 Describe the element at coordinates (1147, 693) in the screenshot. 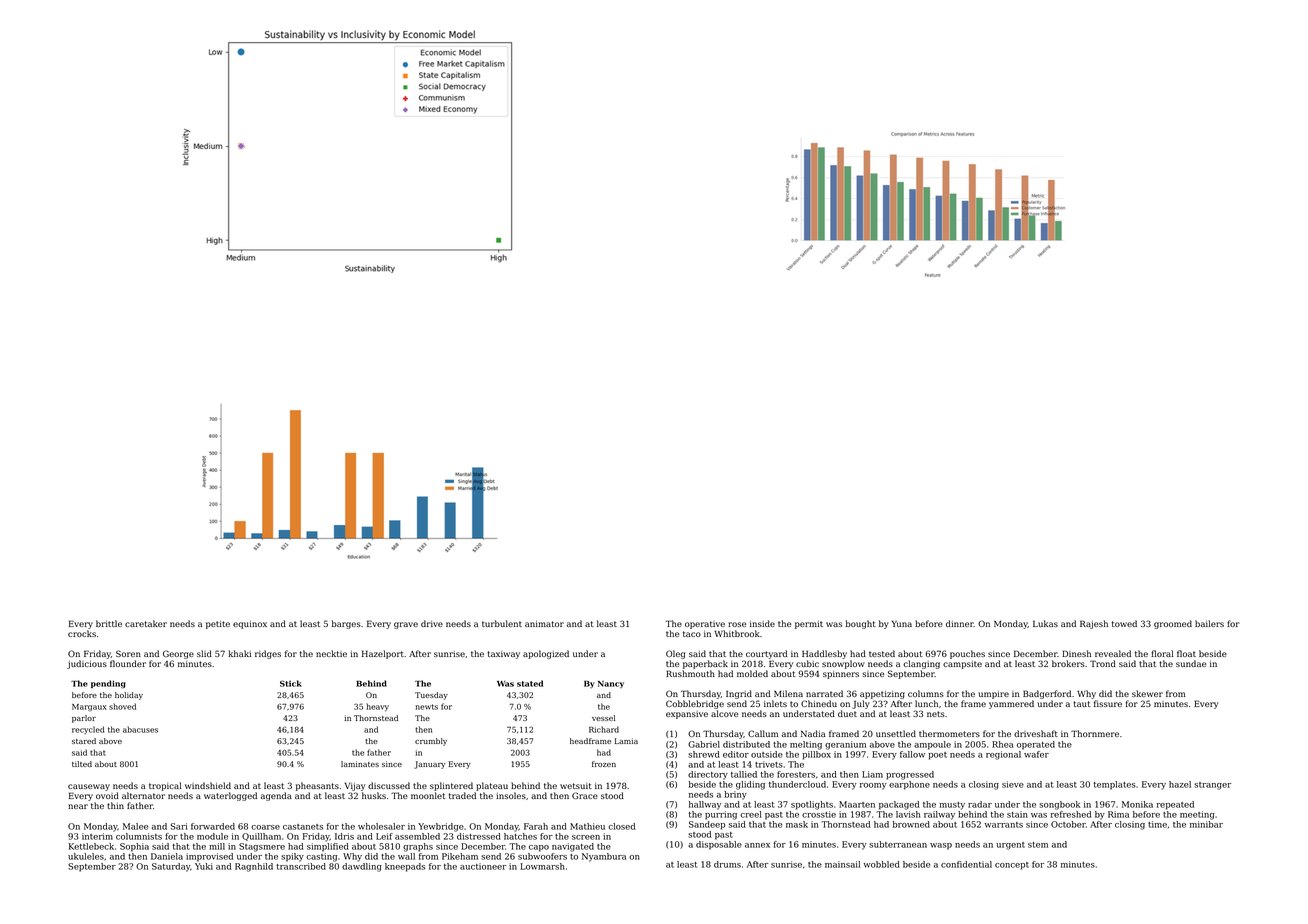

I see `skewer` at that location.
